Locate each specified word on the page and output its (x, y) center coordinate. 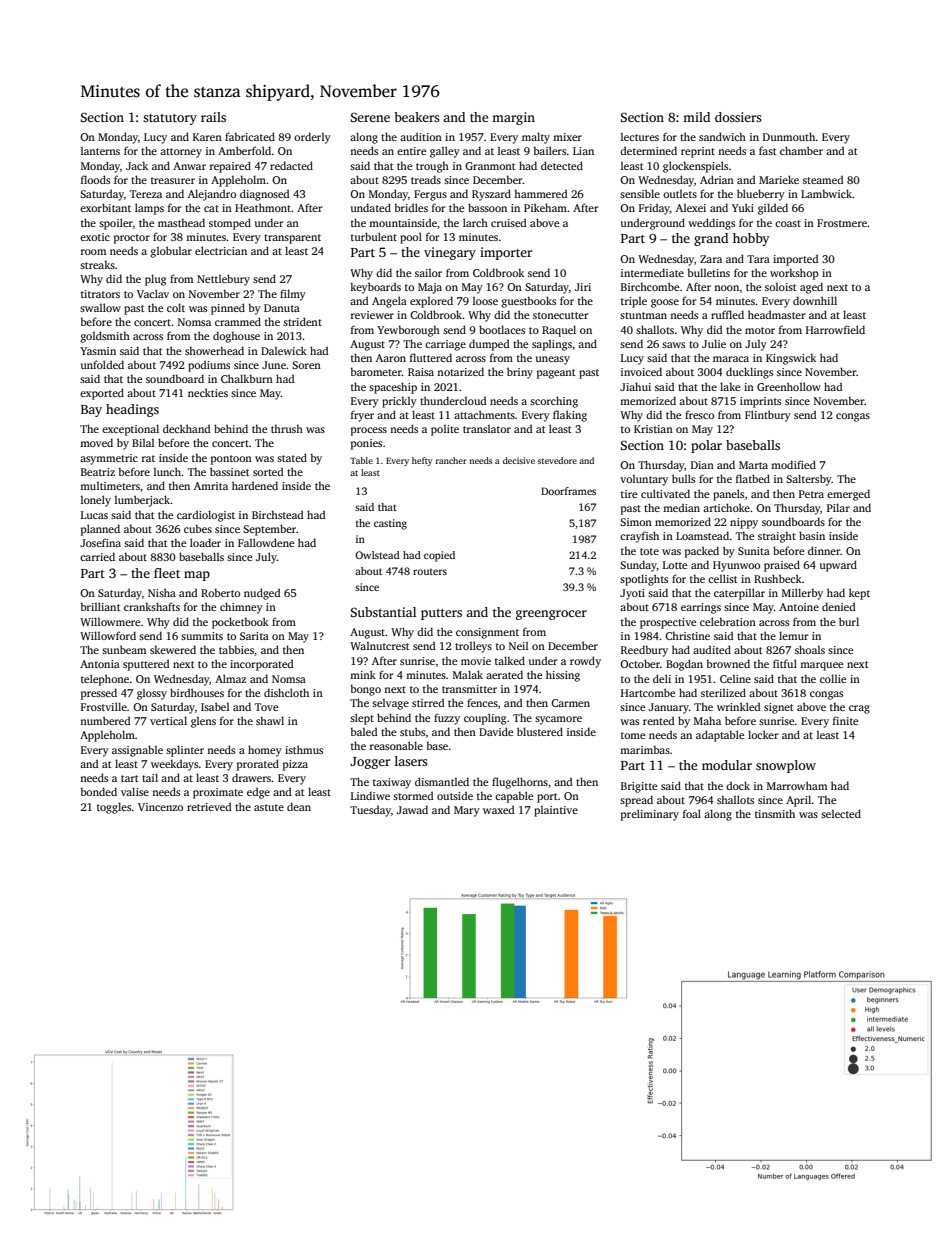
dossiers (738, 117)
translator (487, 429)
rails (213, 117)
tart (129, 778)
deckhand (186, 428)
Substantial (383, 612)
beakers (417, 117)
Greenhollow (789, 386)
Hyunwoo (736, 566)
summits (202, 636)
